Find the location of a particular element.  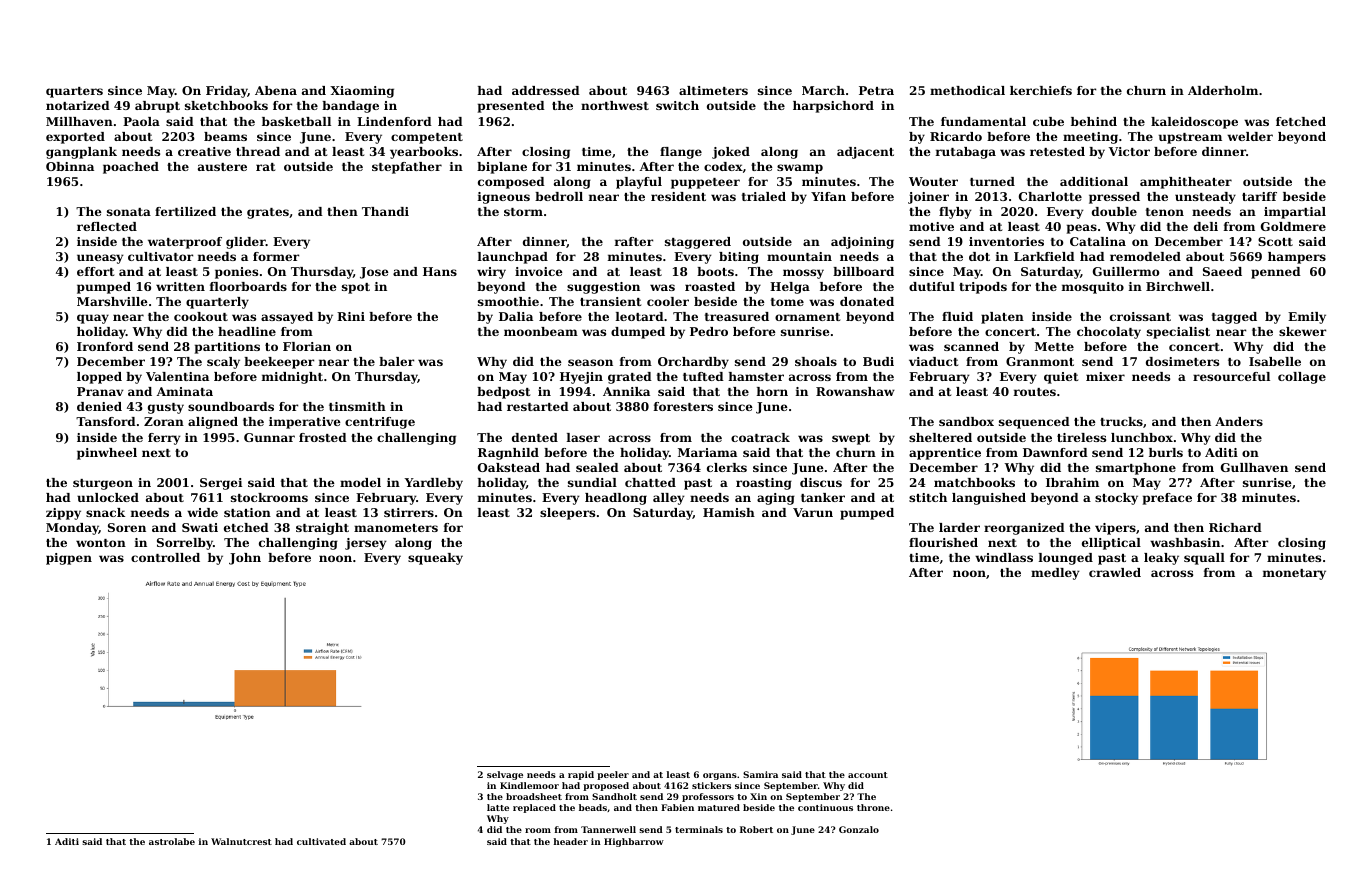

deli is located at coordinates (1206, 226).
